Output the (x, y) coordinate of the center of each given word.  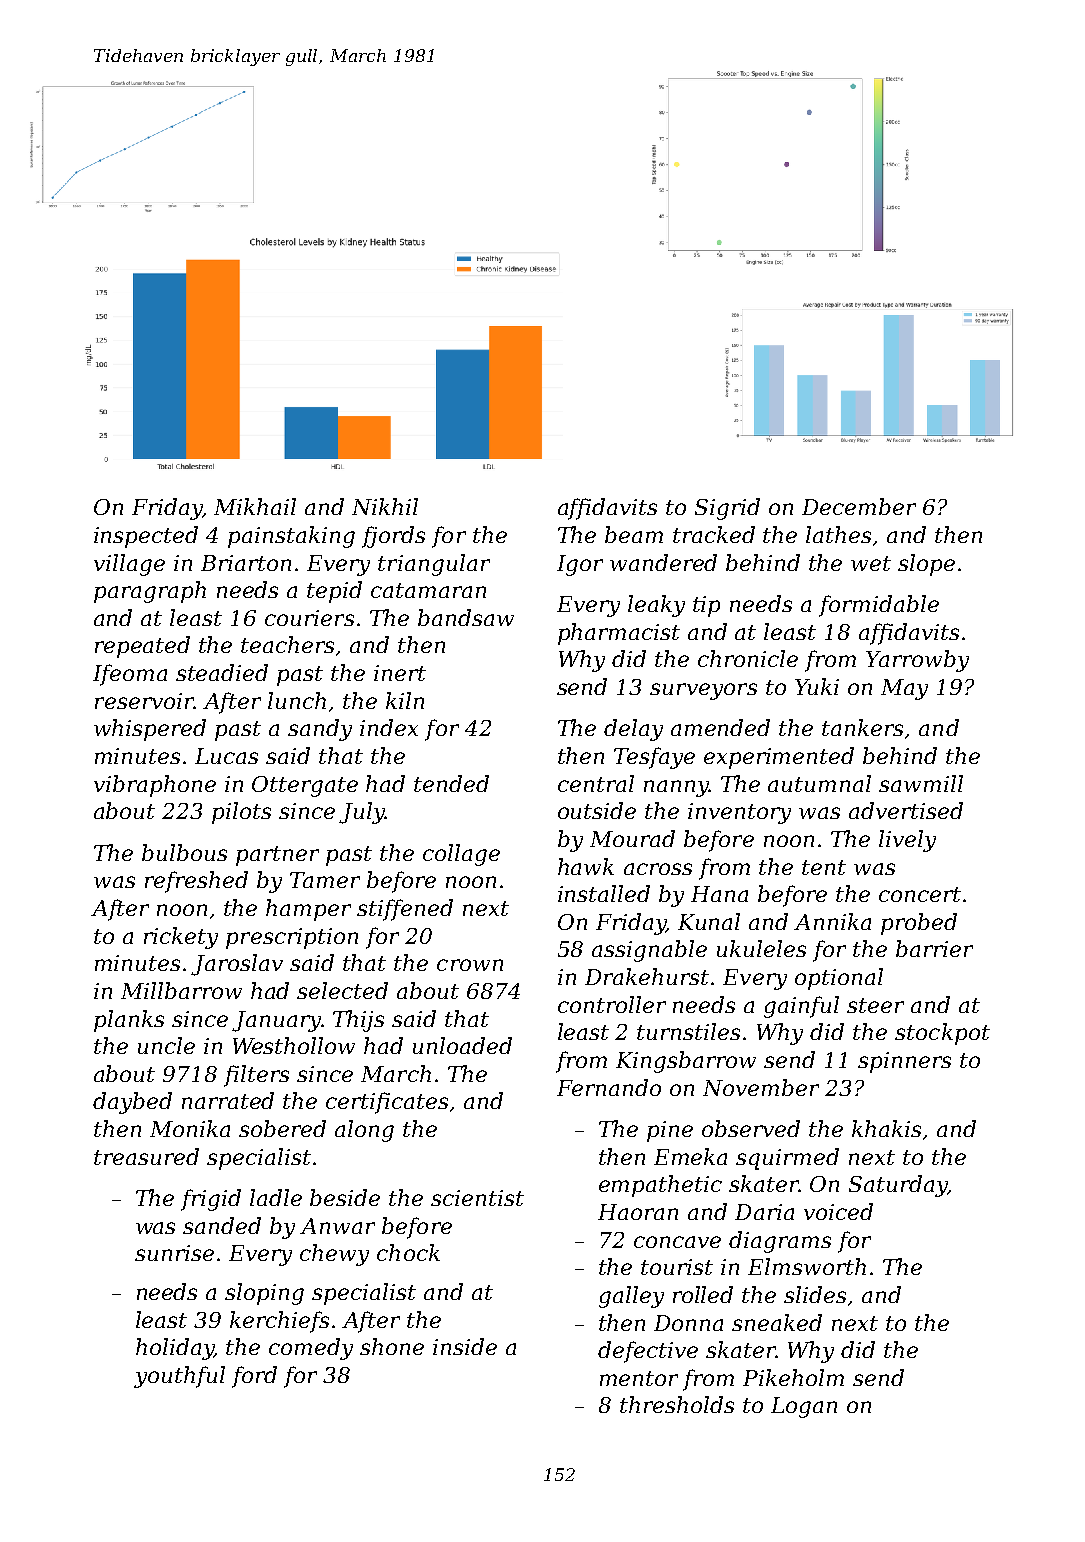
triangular (434, 565)
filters (256, 1076)
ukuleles (761, 948)
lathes (838, 534)
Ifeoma (130, 675)
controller (612, 1004)
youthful (179, 1377)
